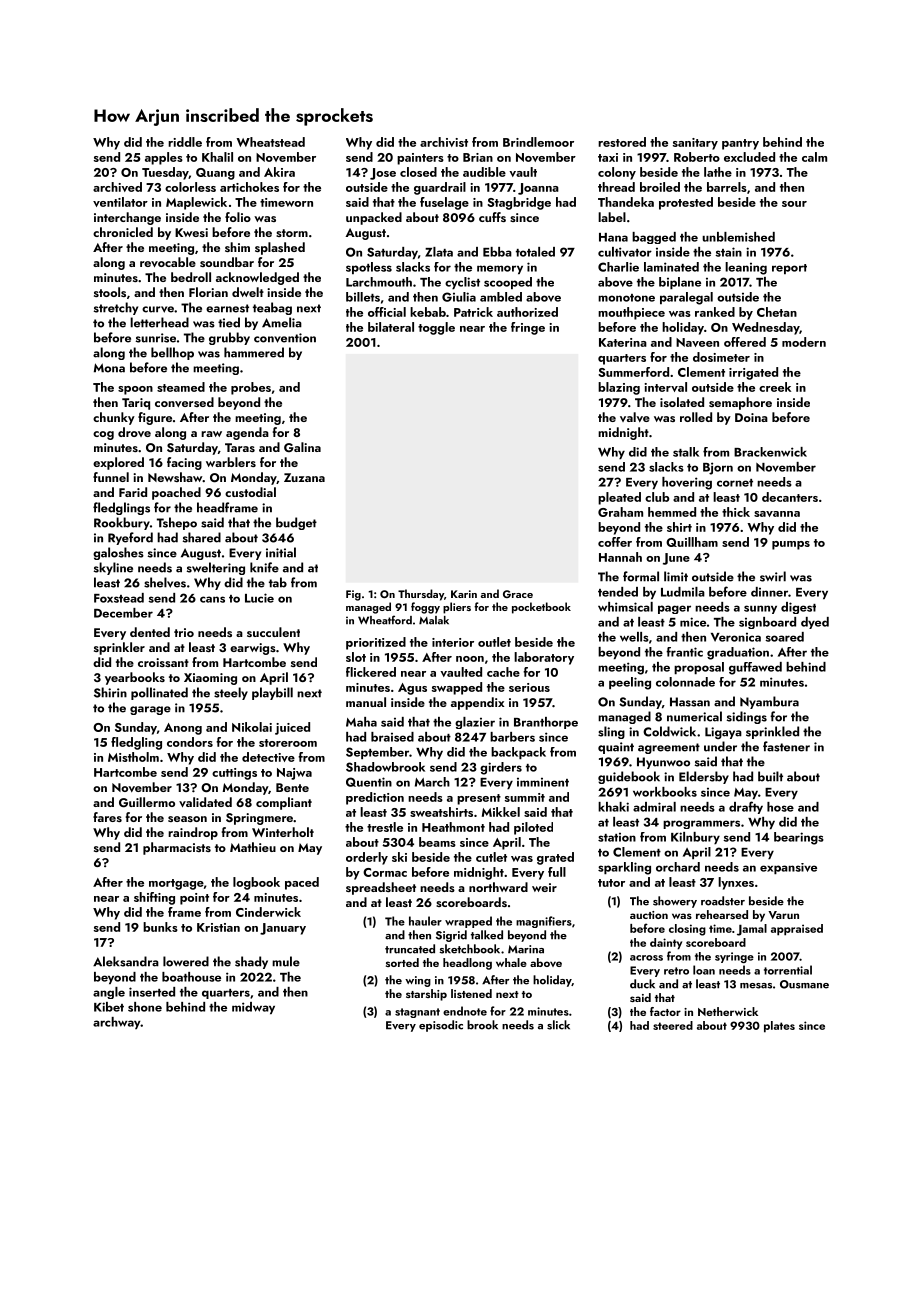 The height and width of the screenshot is (1308, 924). I want to click on Hassan, so click(690, 702).
